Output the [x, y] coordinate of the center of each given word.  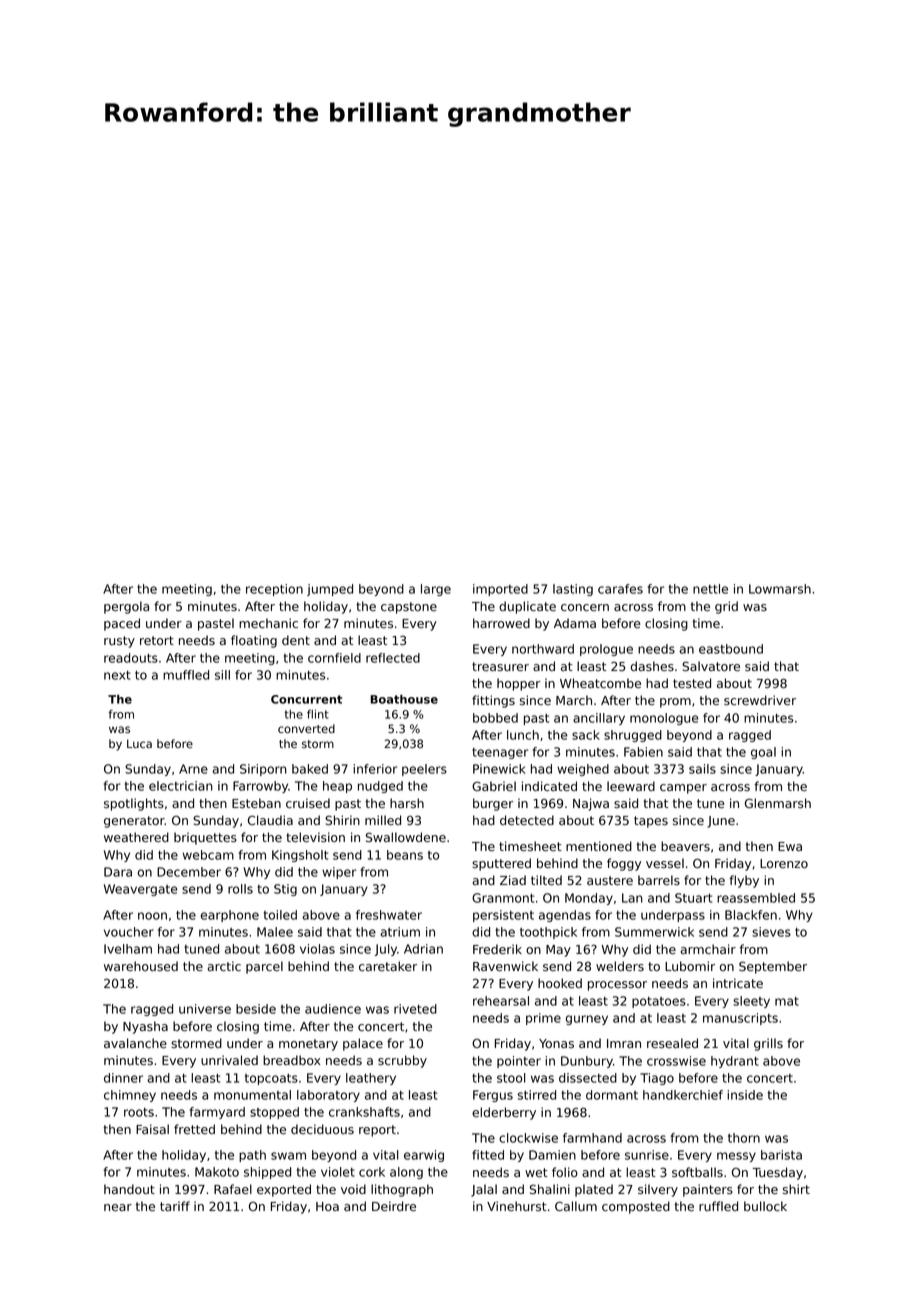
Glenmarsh [778, 803]
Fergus [493, 1096]
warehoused [141, 966]
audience [333, 1009]
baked [310, 769]
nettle [710, 589]
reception [274, 590]
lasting [573, 590]
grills [768, 1044]
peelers [424, 770]
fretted [194, 1129]
